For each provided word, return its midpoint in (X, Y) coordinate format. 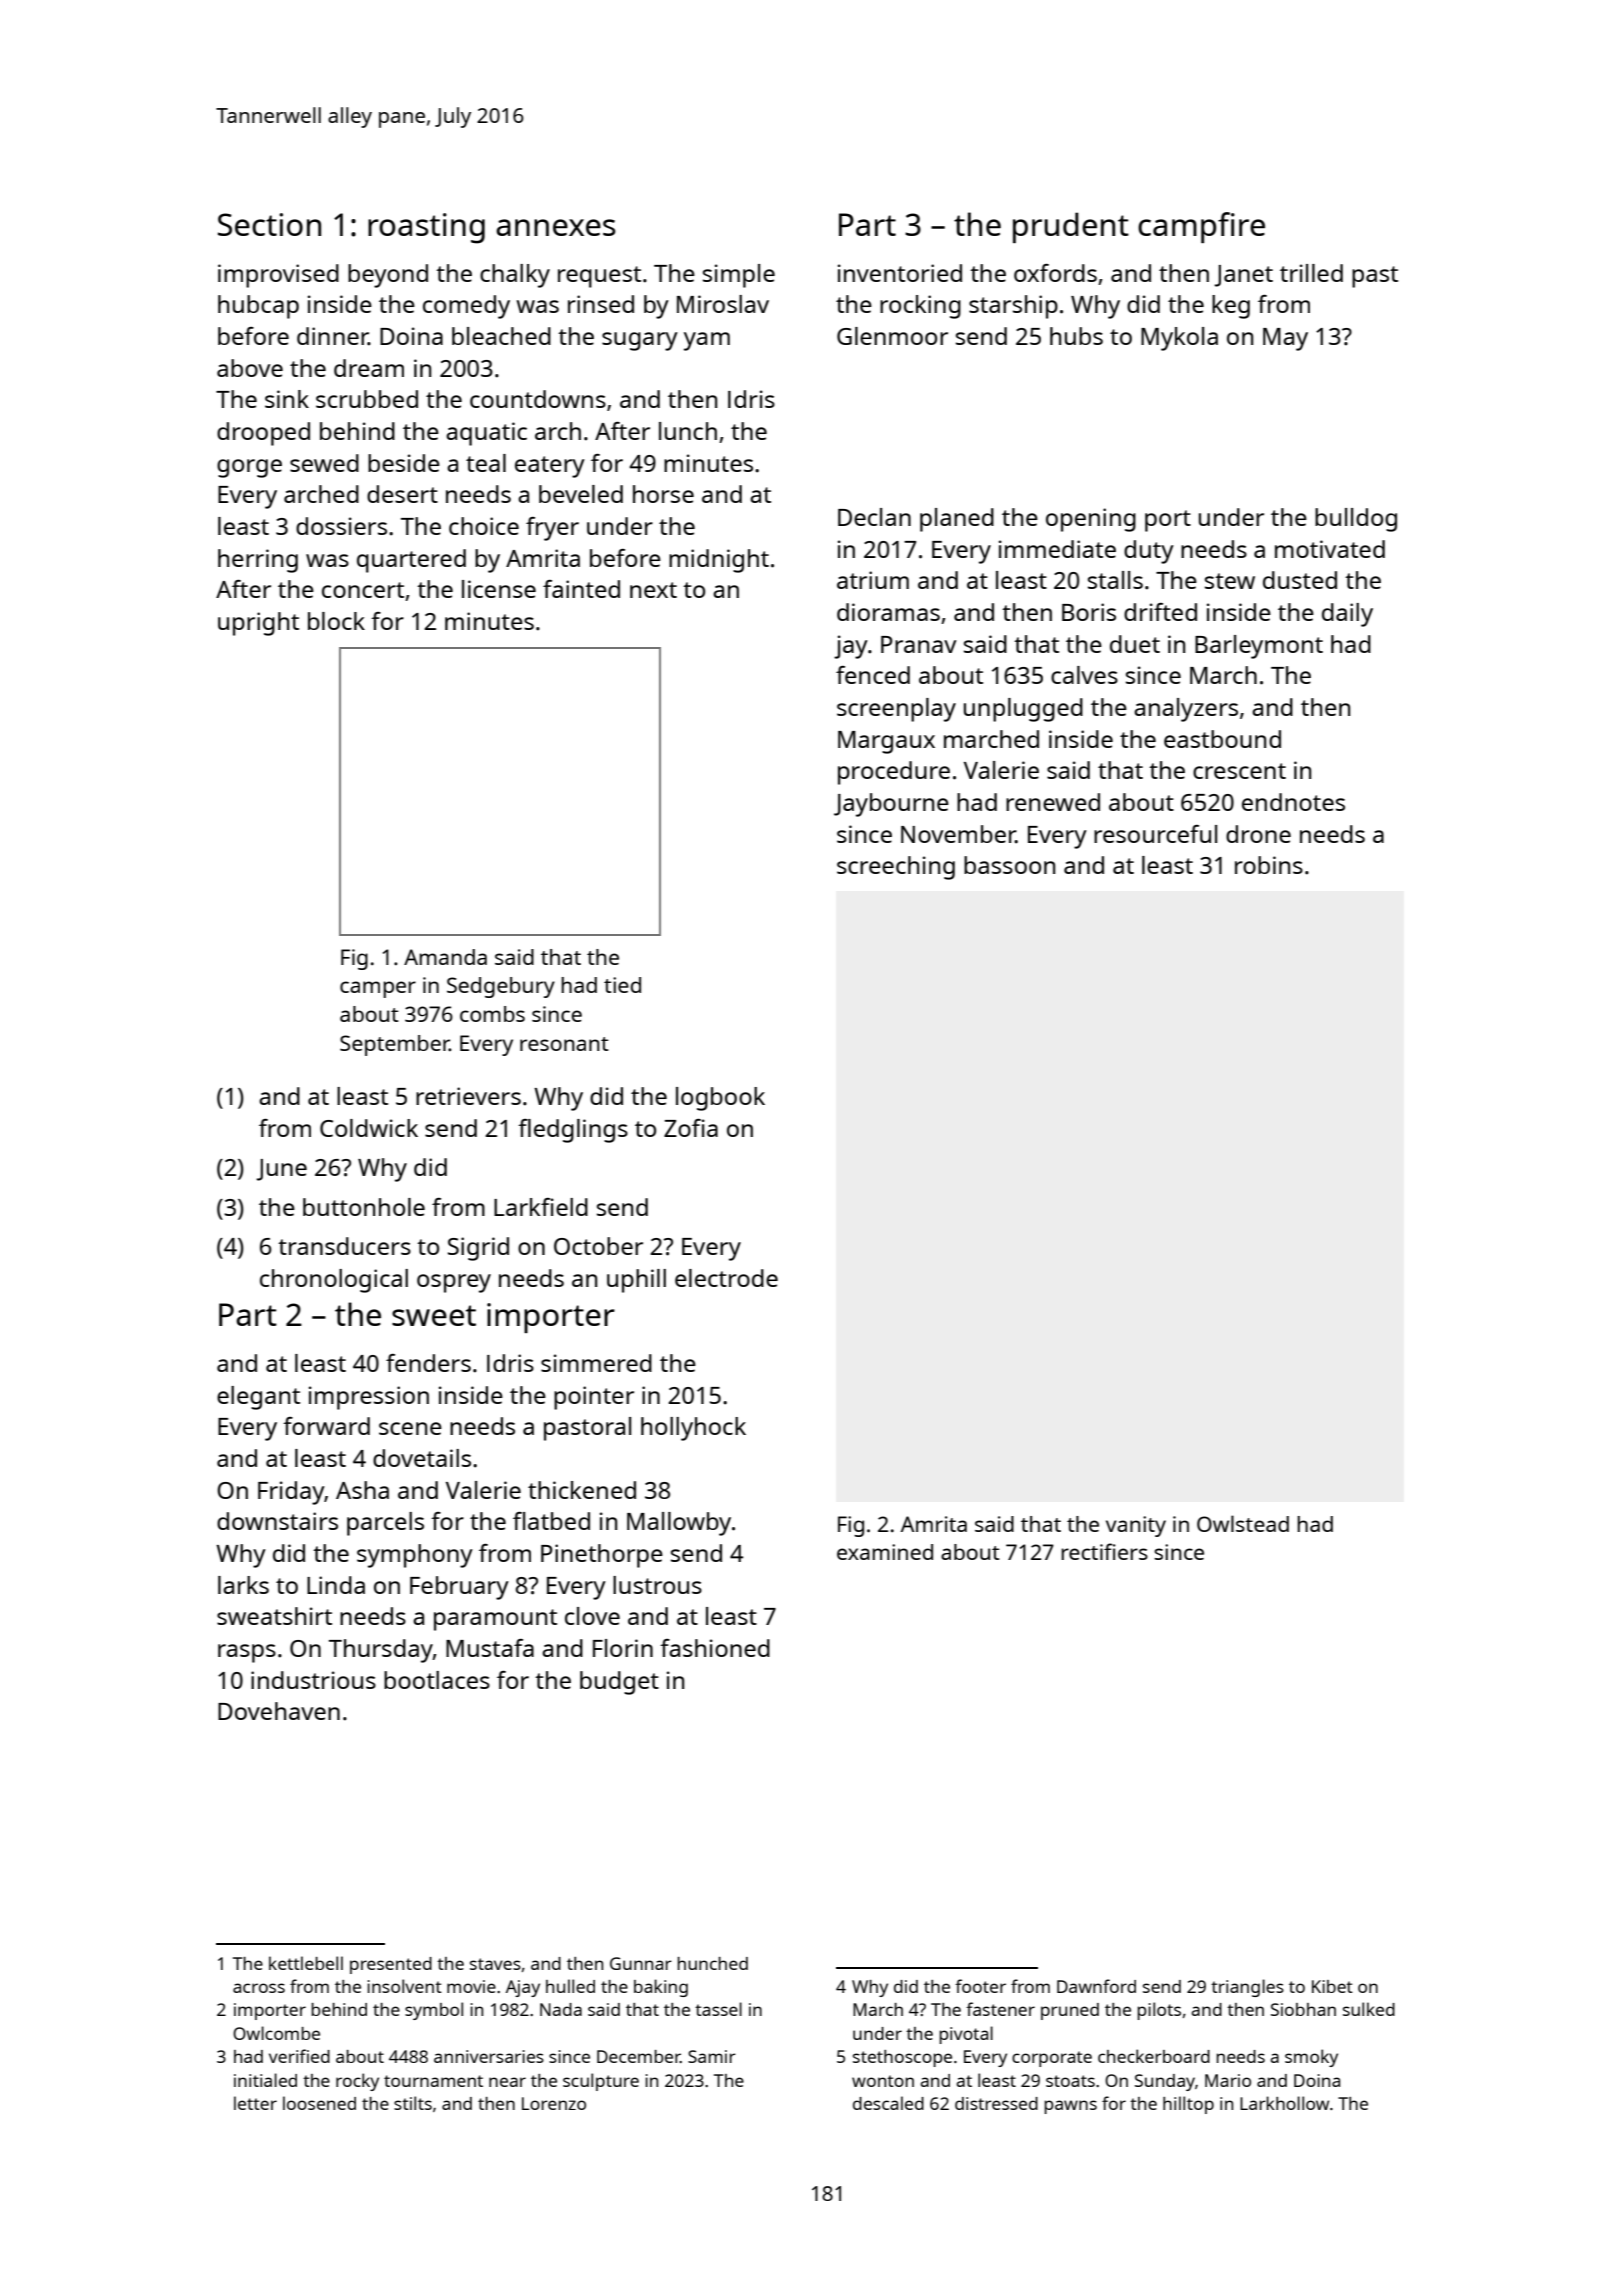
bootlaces (437, 1680)
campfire (1201, 227)
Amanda (445, 957)
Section (269, 224)
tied (622, 985)
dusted (1300, 580)
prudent (1071, 227)
